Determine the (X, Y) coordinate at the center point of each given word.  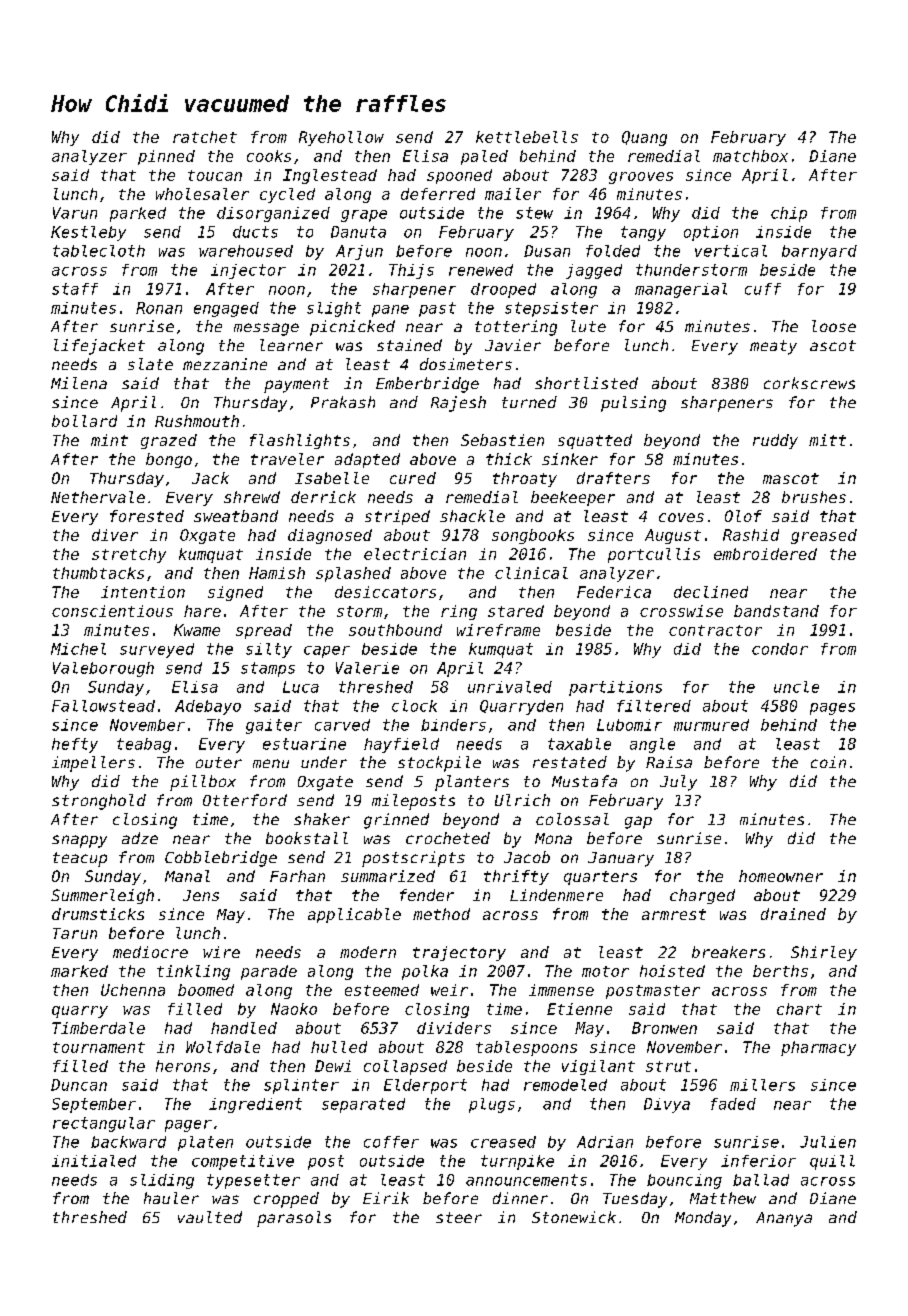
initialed (94, 1161)
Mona (553, 838)
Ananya (784, 1219)
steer (459, 1217)
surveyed (157, 650)
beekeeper (573, 498)
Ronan (159, 308)
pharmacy (818, 1048)
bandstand (776, 611)
